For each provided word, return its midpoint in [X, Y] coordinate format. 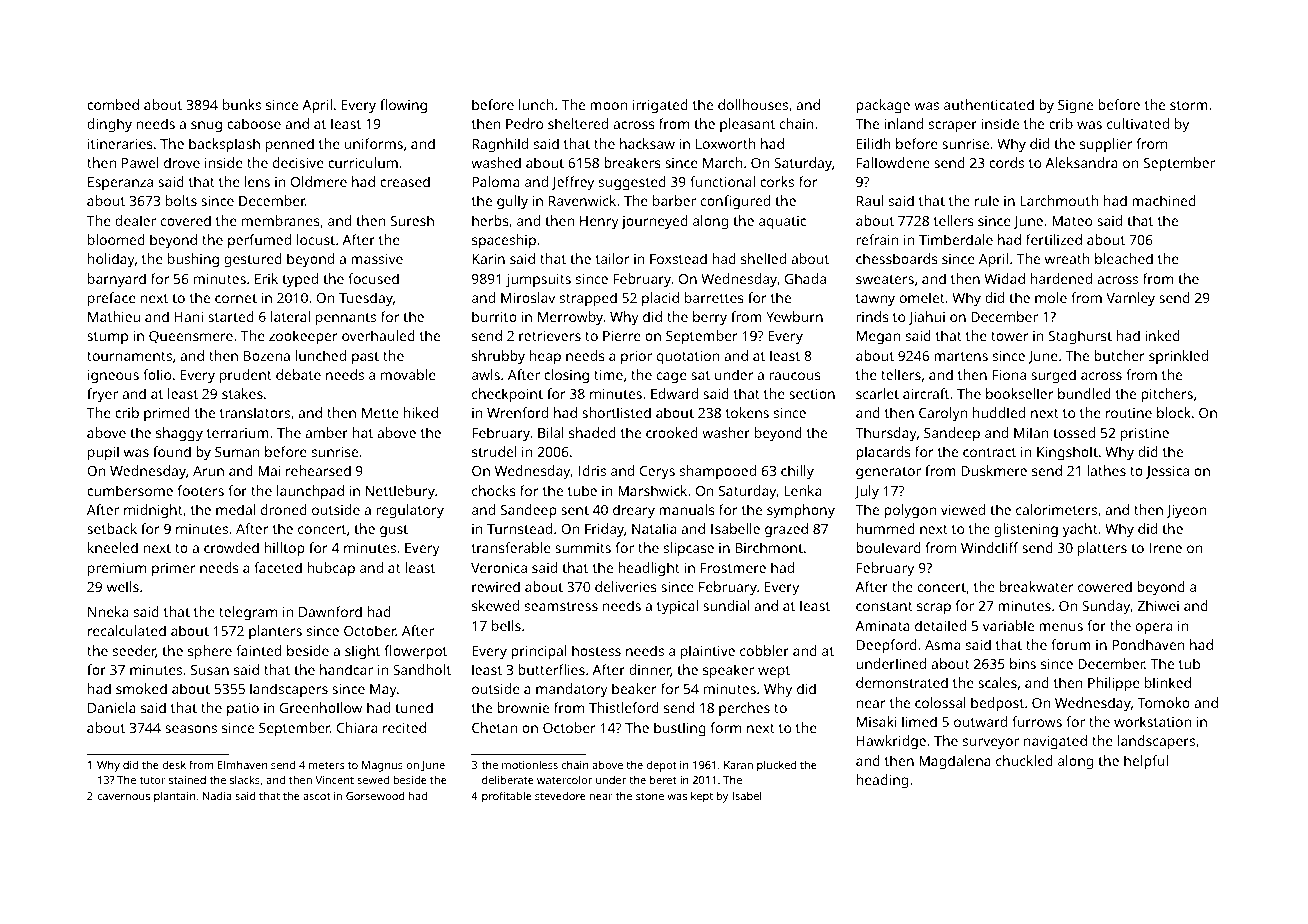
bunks [242, 104]
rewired [496, 586]
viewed [963, 509]
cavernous [123, 797]
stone [650, 796]
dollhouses [753, 104]
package [883, 106]
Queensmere [191, 337]
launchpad [310, 492]
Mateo [1072, 221]
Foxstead [678, 258]
